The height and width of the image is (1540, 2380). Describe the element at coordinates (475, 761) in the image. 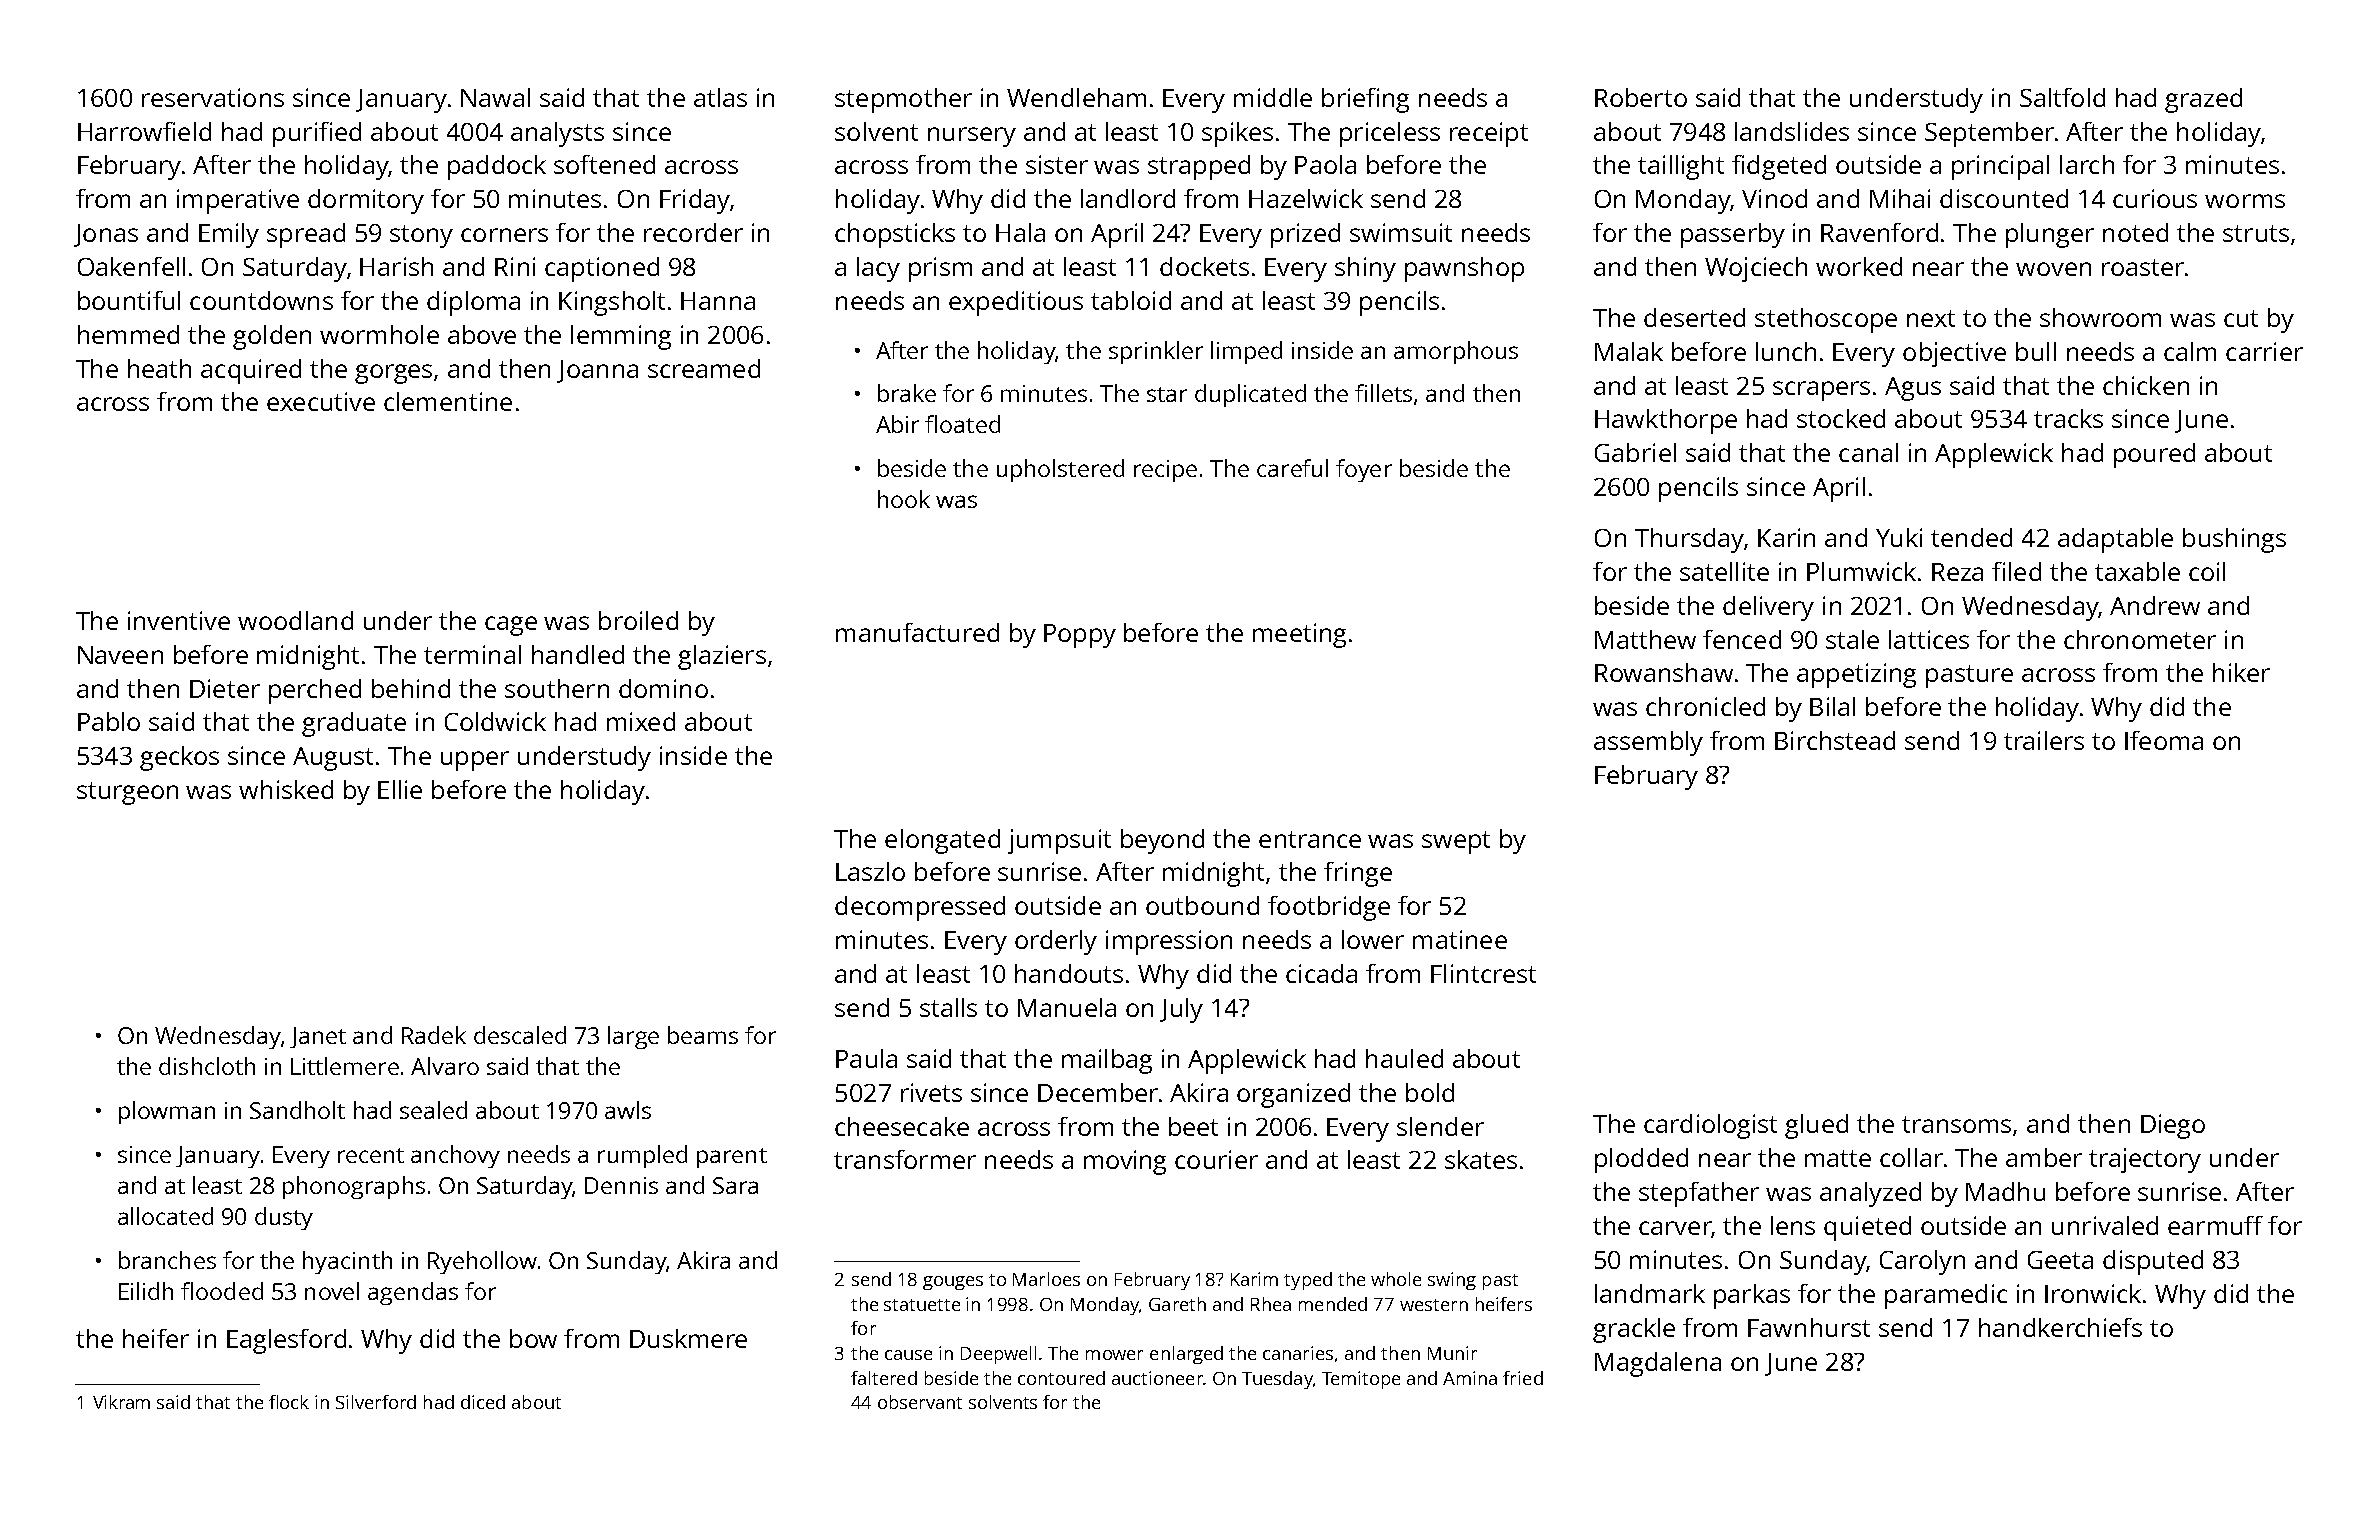

I see `upper` at that location.
